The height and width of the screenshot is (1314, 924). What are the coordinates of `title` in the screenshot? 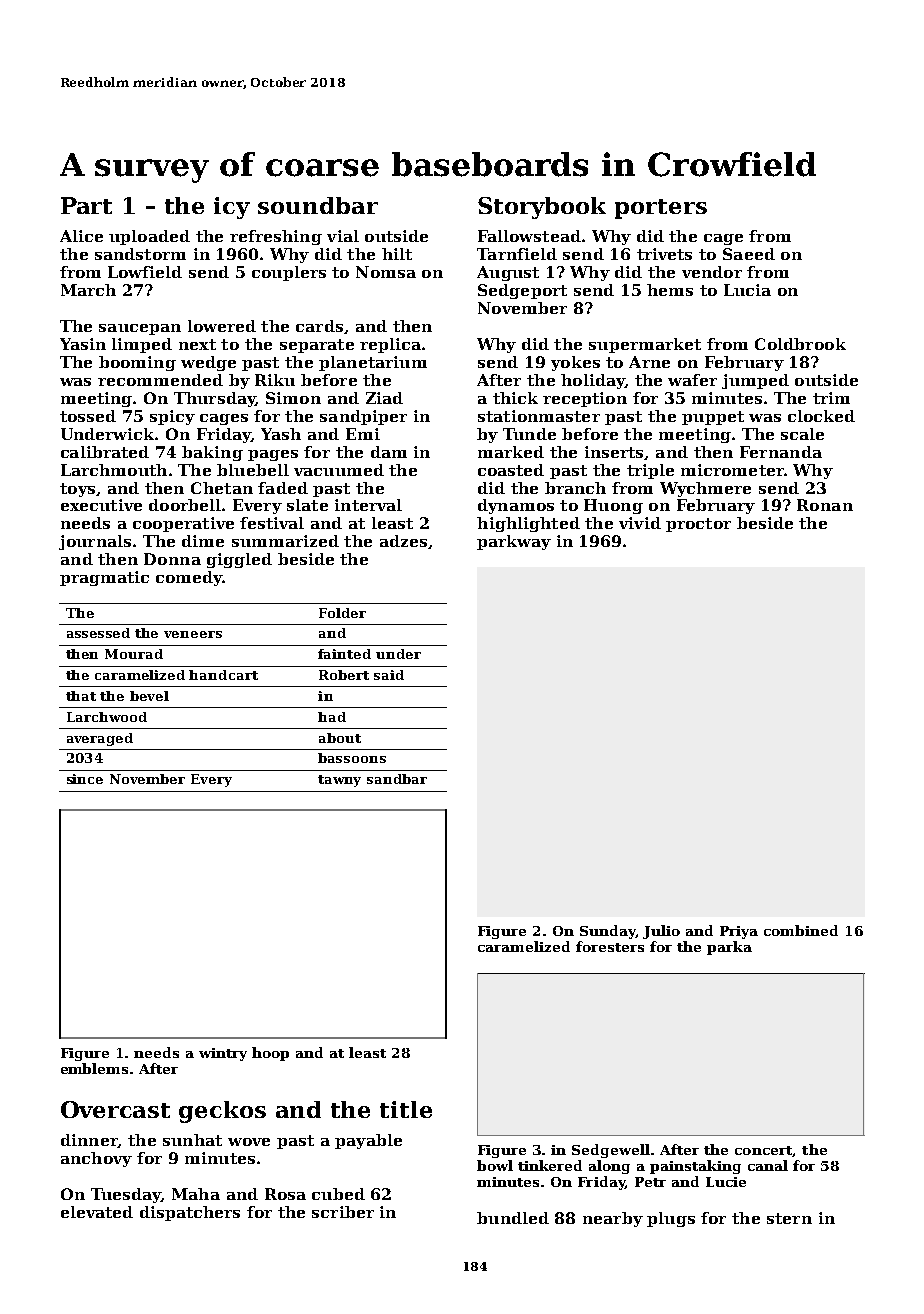 It's located at (406, 1109).
